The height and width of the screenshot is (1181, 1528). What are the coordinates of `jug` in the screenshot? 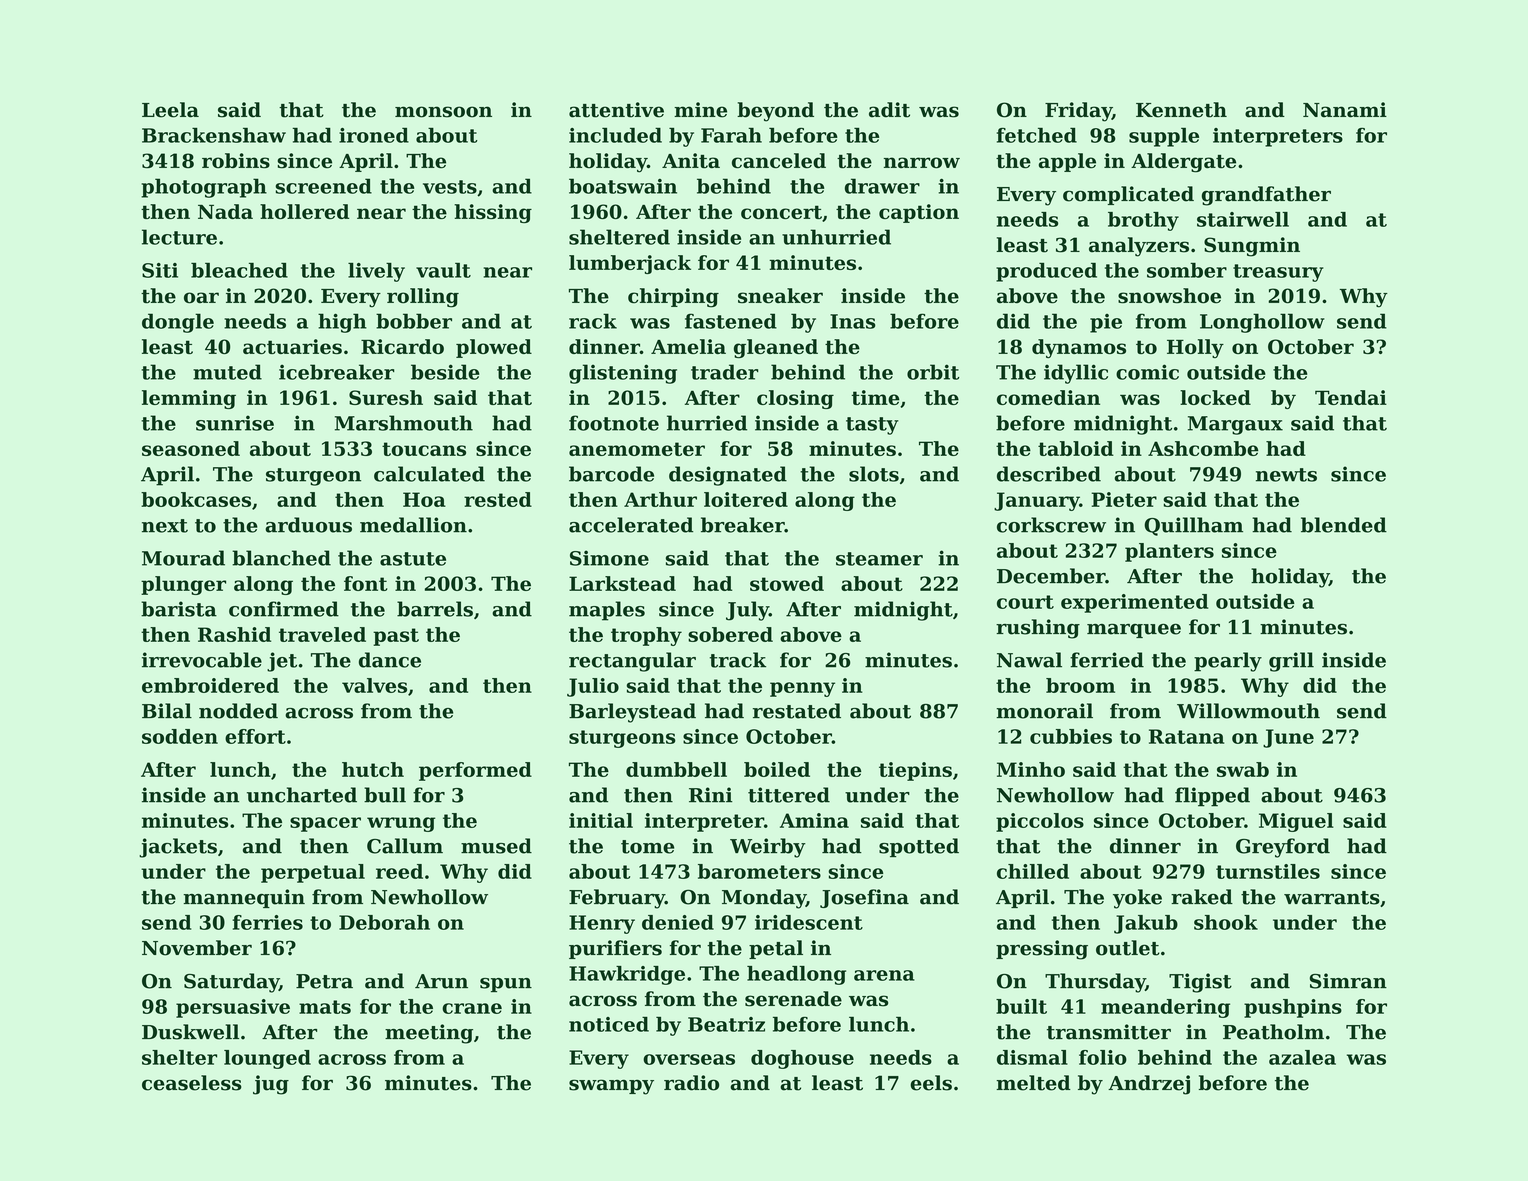 It's located at (271, 1085).
